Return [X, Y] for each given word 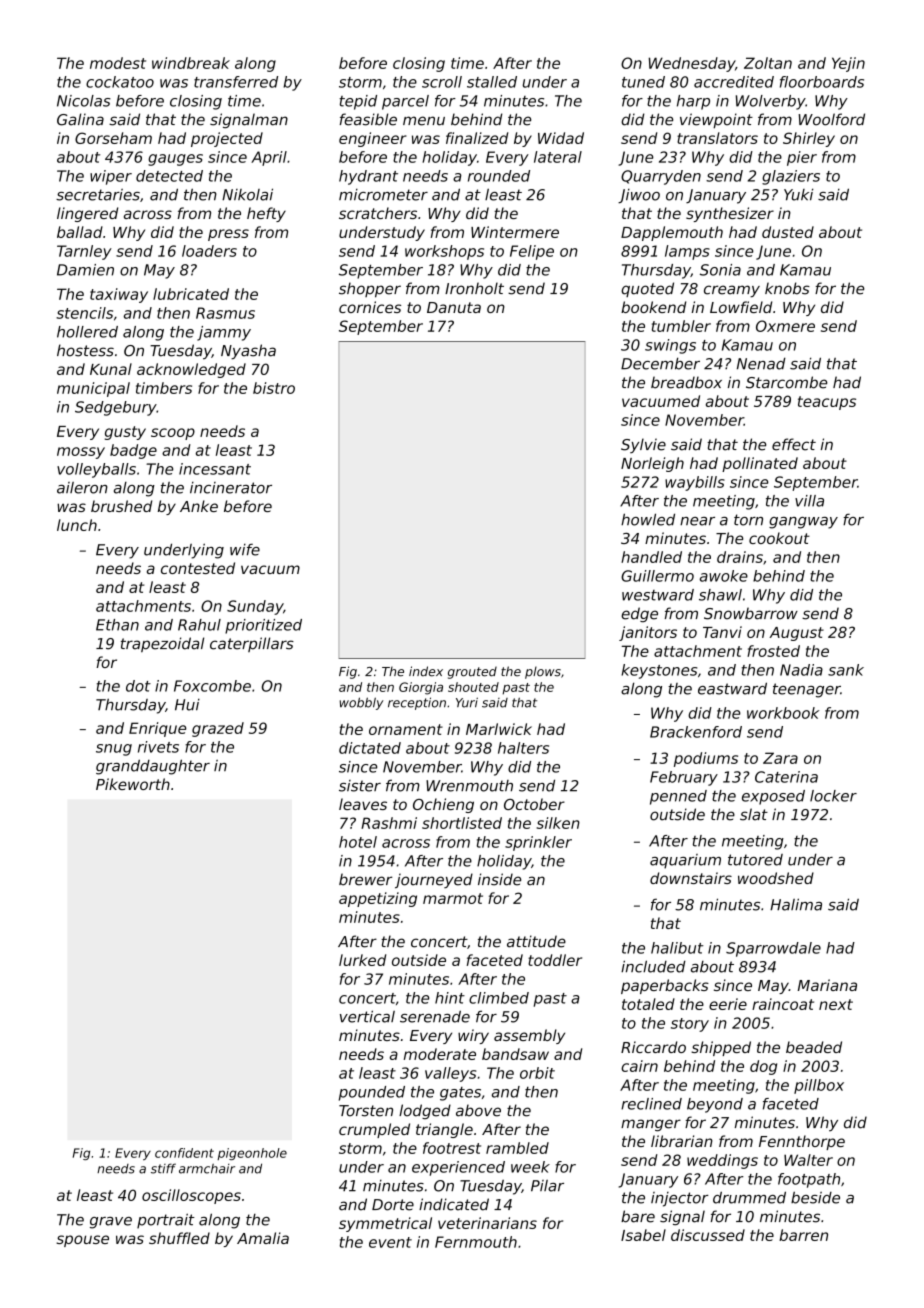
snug [114, 750]
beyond [715, 1105]
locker [833, 796]
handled [651, 557]
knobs [787, 288]
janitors [648, 633]
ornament [406, 729]
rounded [499, 176]
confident [184, 1153]
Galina [80, 119]
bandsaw [515, 1054]
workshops [444, 252]
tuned [643, 82]
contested [198, 568]
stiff [163, 1168]
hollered [87, 332]
